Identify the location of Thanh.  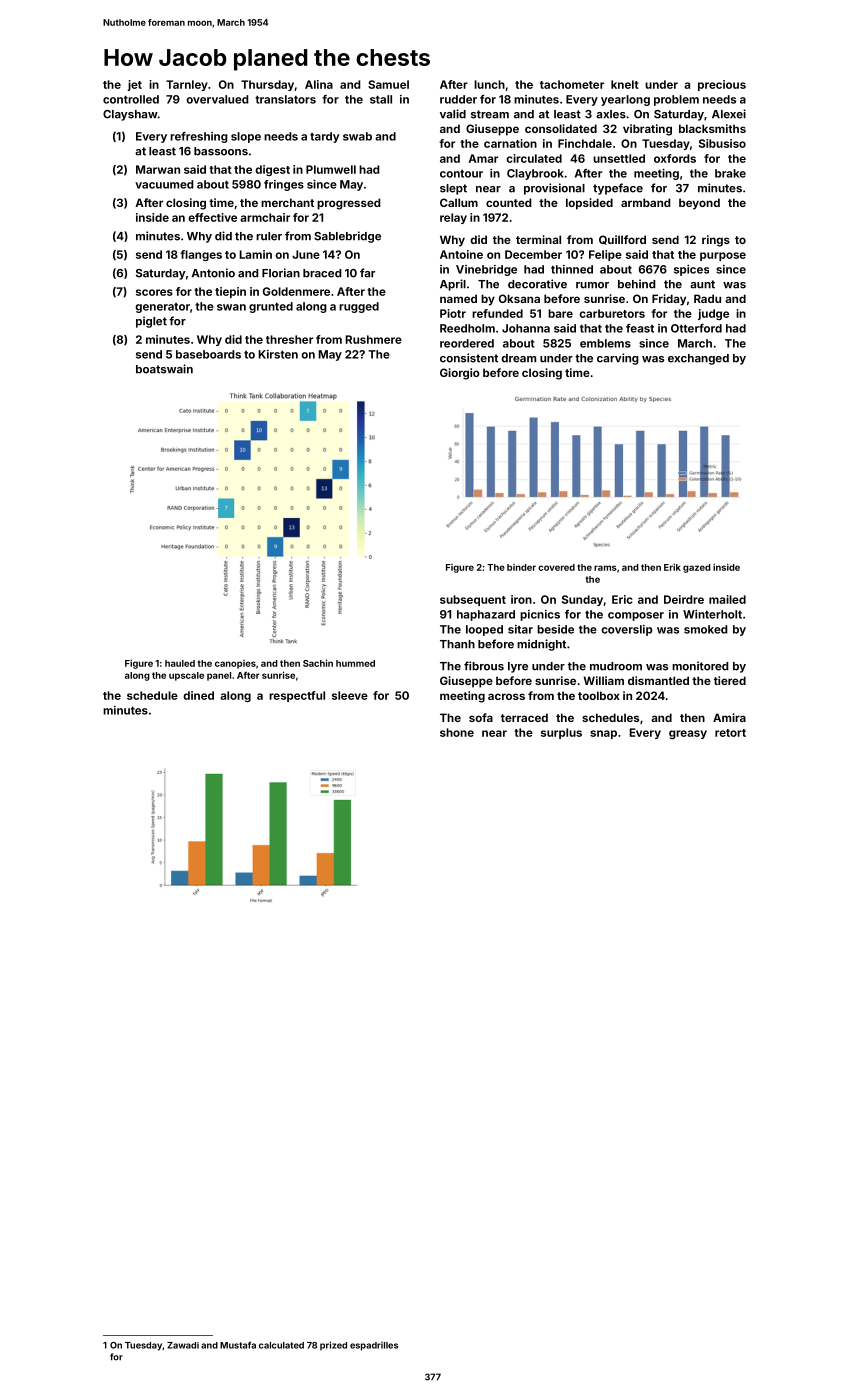
(457, 644).
